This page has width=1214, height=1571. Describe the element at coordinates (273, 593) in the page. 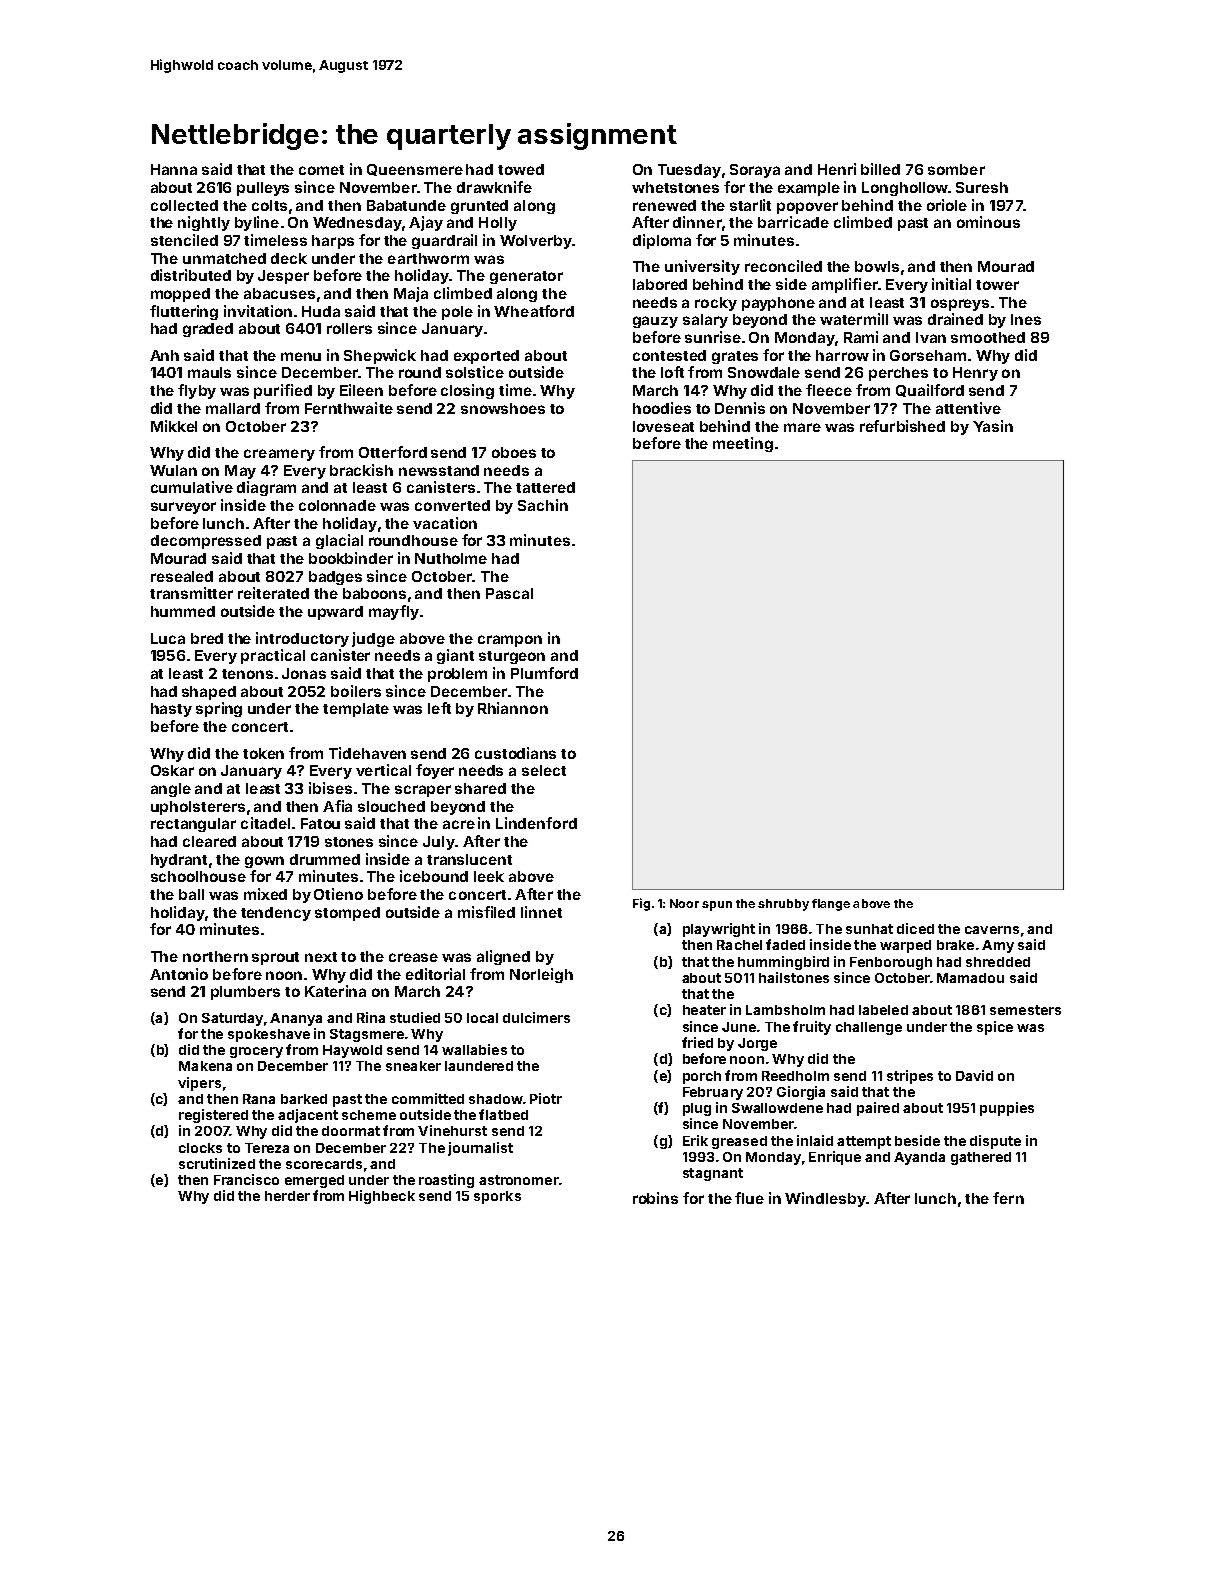

I see `reiterated` at that location.
